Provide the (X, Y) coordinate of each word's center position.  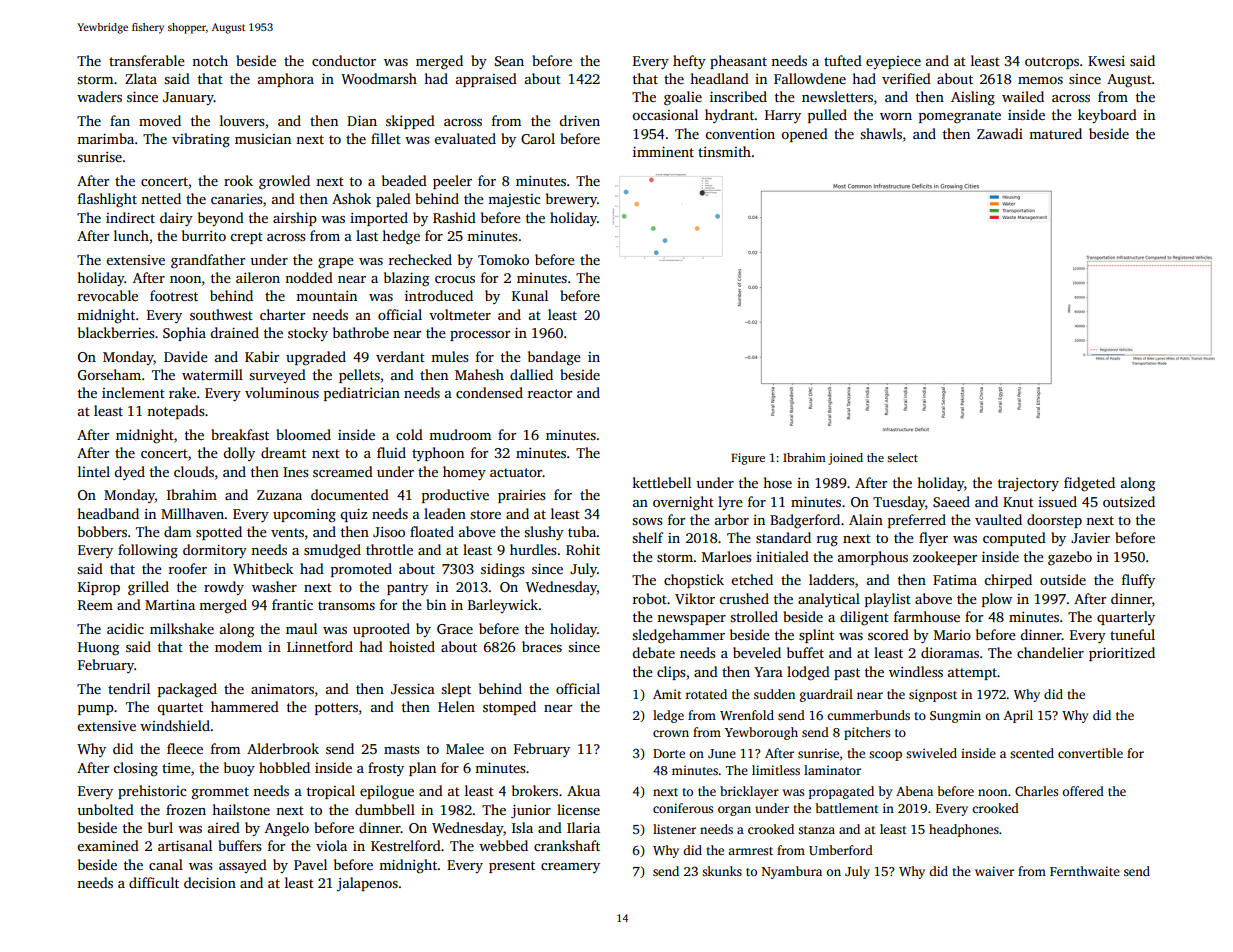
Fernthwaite (1085, 871)
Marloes (726, 556)
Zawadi (1000, 133)
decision (210, 882)
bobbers (102, 531)
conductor (344, 60)
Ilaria (583, 827)
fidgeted (1089, 484)
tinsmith (724, 151)
